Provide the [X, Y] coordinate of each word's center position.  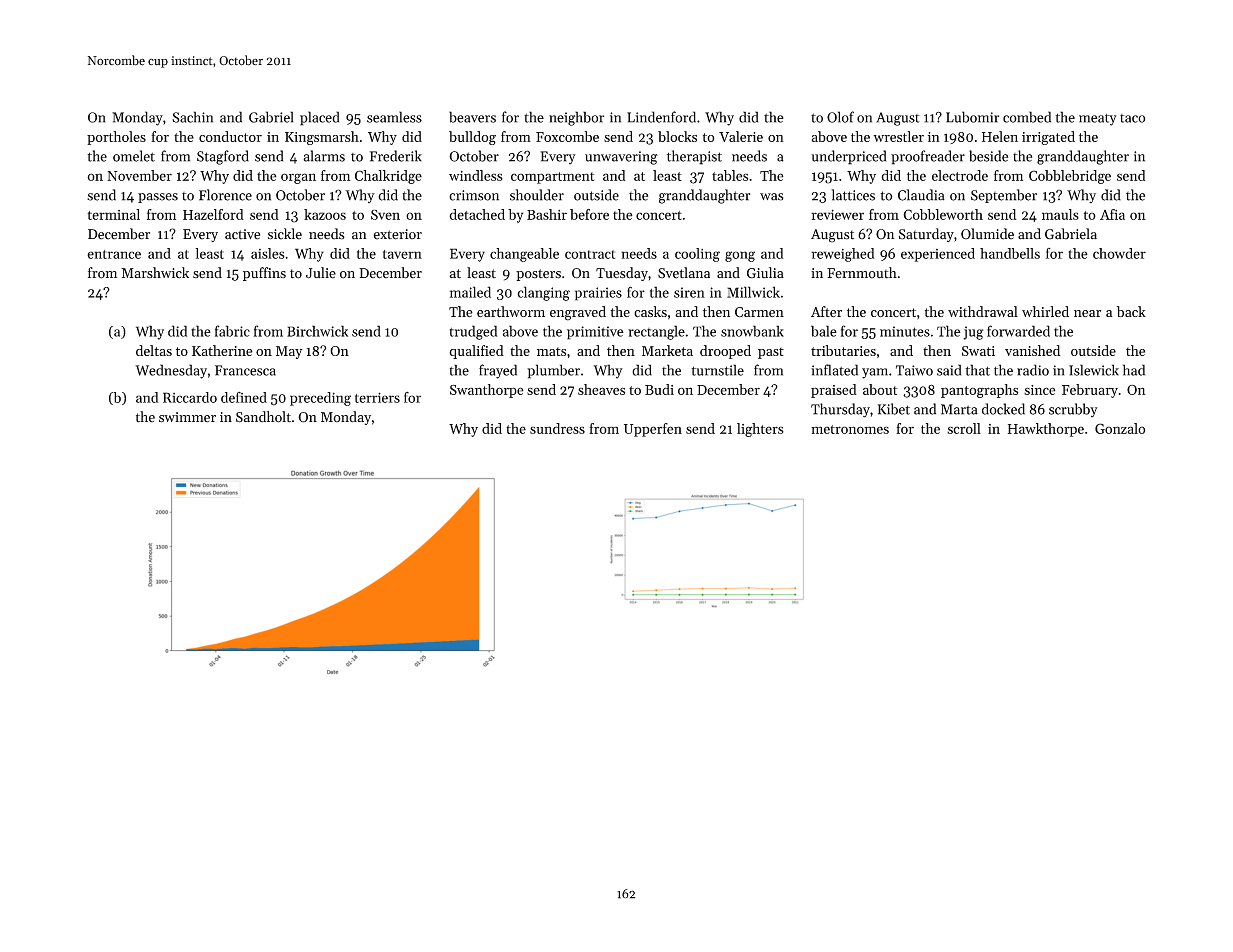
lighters [760, 430]
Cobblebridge [1070, 177]
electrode [960, 175]
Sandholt [263, 417]
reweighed [843, 255]
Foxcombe [567, 136]
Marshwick [155, 272]
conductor [230, 136]
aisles [268, 253]
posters [538, 275]
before [589, 214]
